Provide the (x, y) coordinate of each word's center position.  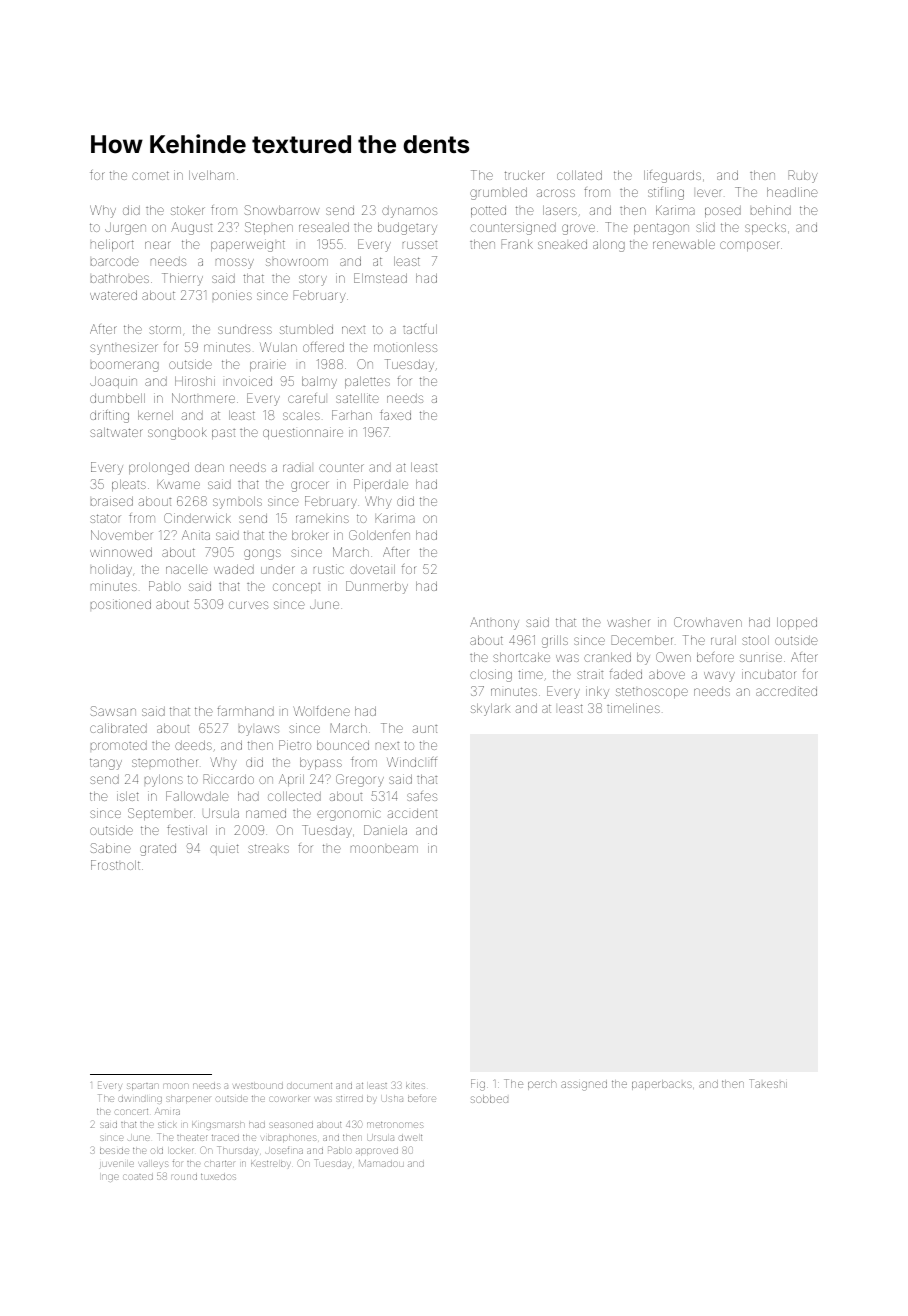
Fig (478, 1085)
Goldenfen (379, 535)
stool (755, 640)
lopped (797, 623)
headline (792, 192)
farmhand (245, 711)
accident (412, 813)
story (313, 280)
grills (555, 641)
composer (750, 246)
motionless (405, 347)
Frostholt (115, 865)
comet (150, 175)
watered (113, 295)
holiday (111, 570)
